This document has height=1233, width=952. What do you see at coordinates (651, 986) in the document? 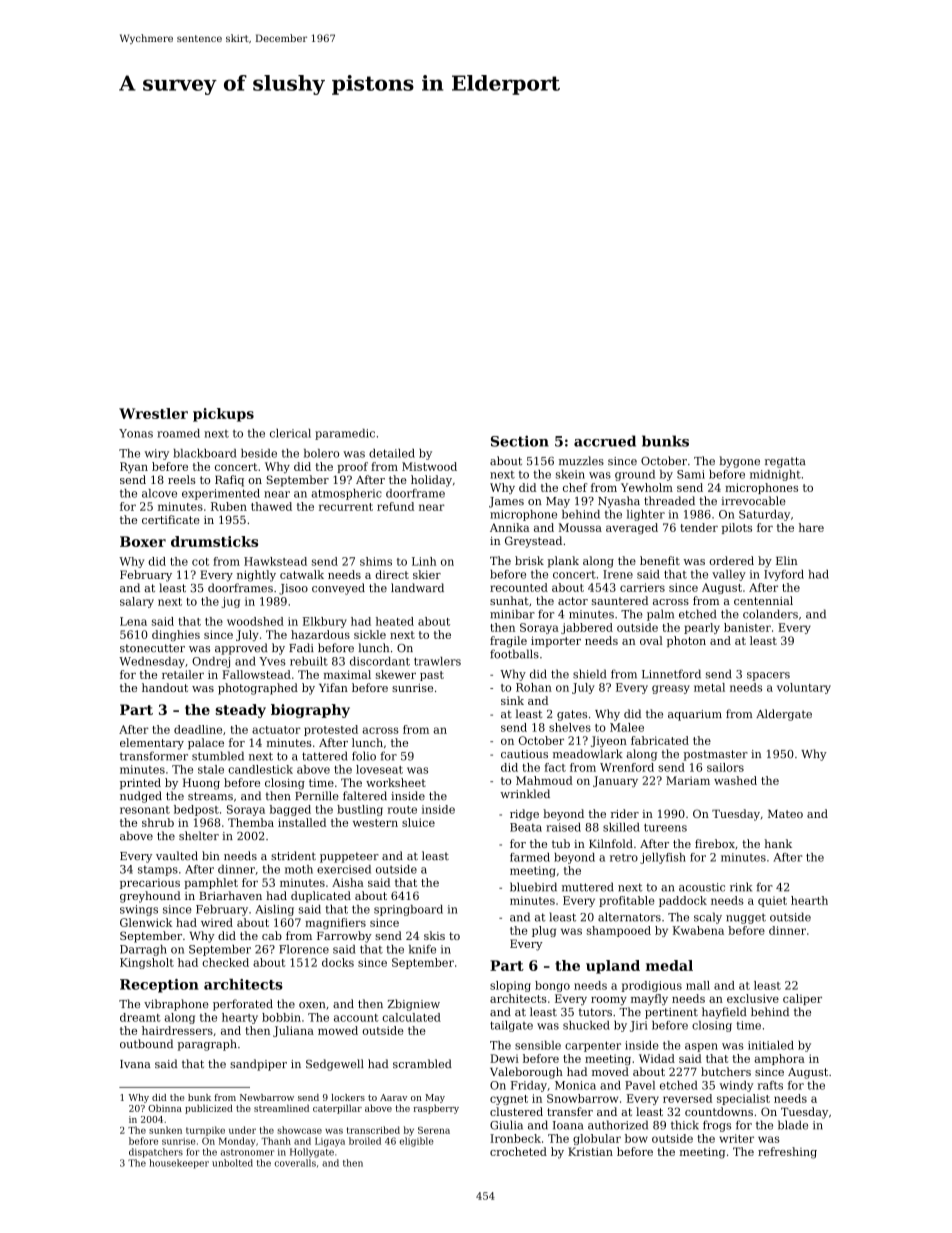
I see `prodigious` at bounding box center [651, 986].
